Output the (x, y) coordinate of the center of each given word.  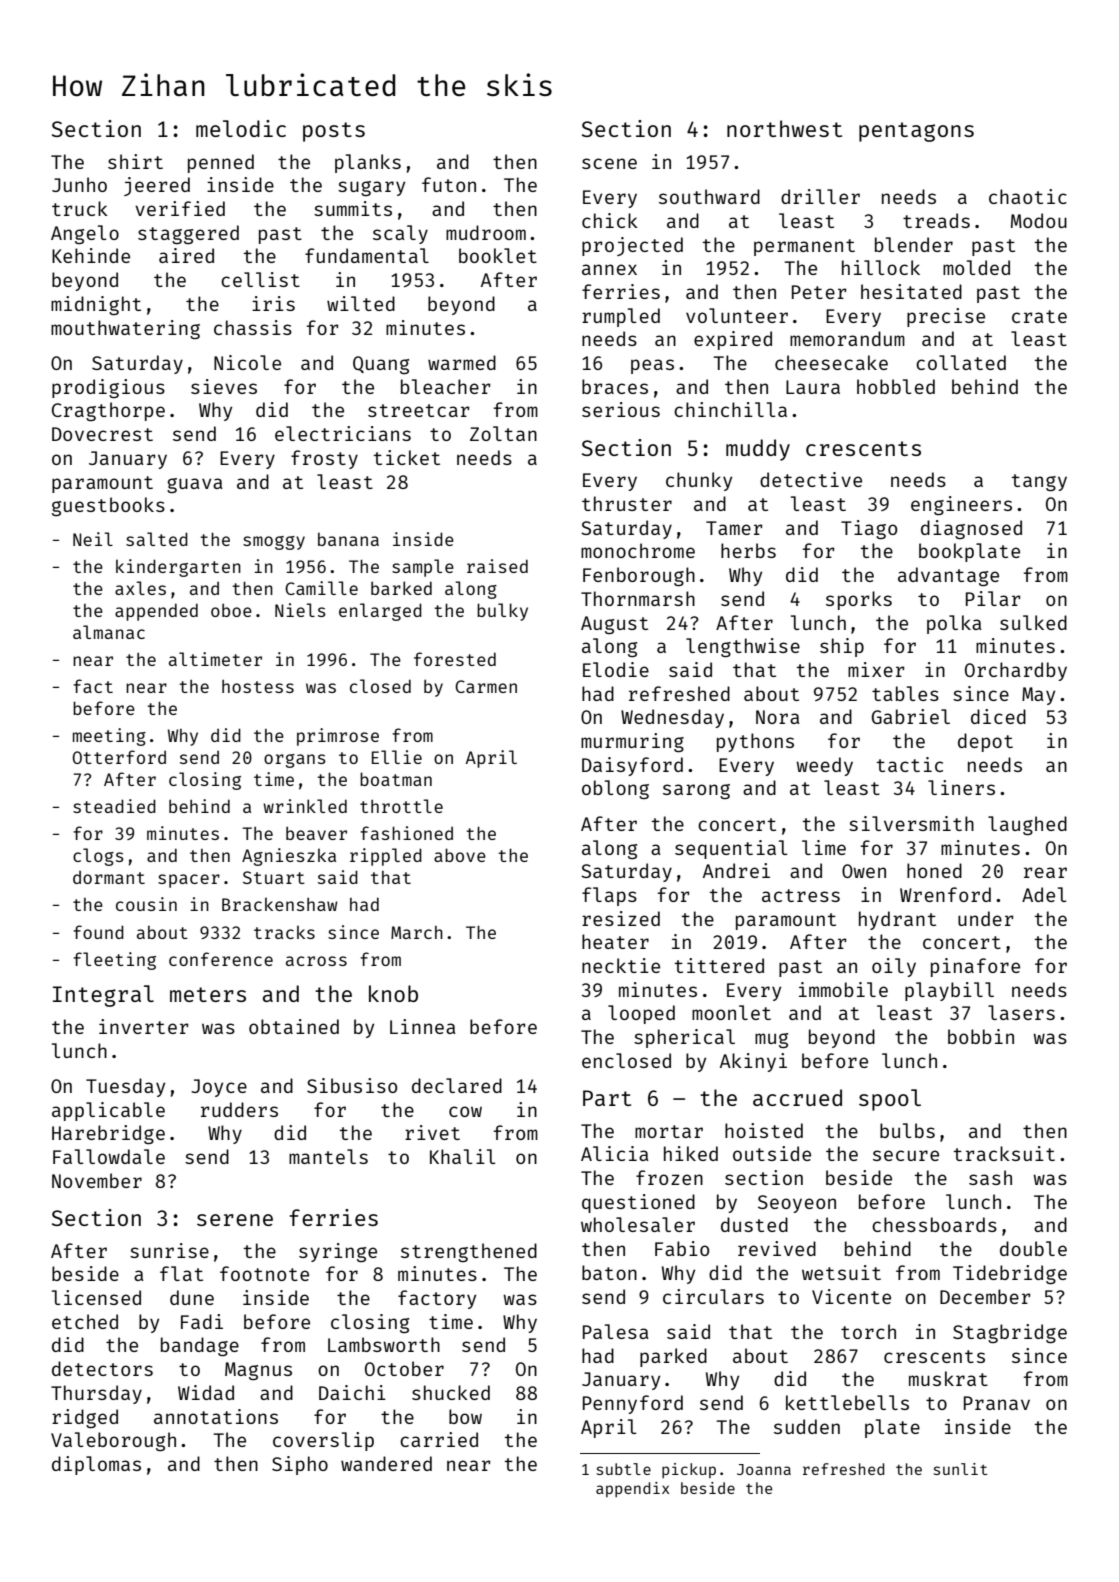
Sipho (300, 1465)
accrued (797, 1097)
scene (609, 163)
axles (140, 588)
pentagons (916, 132)
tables (905, 693)
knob (393, 993)
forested (455, 659)
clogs (98, 857)
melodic (241, 128)
